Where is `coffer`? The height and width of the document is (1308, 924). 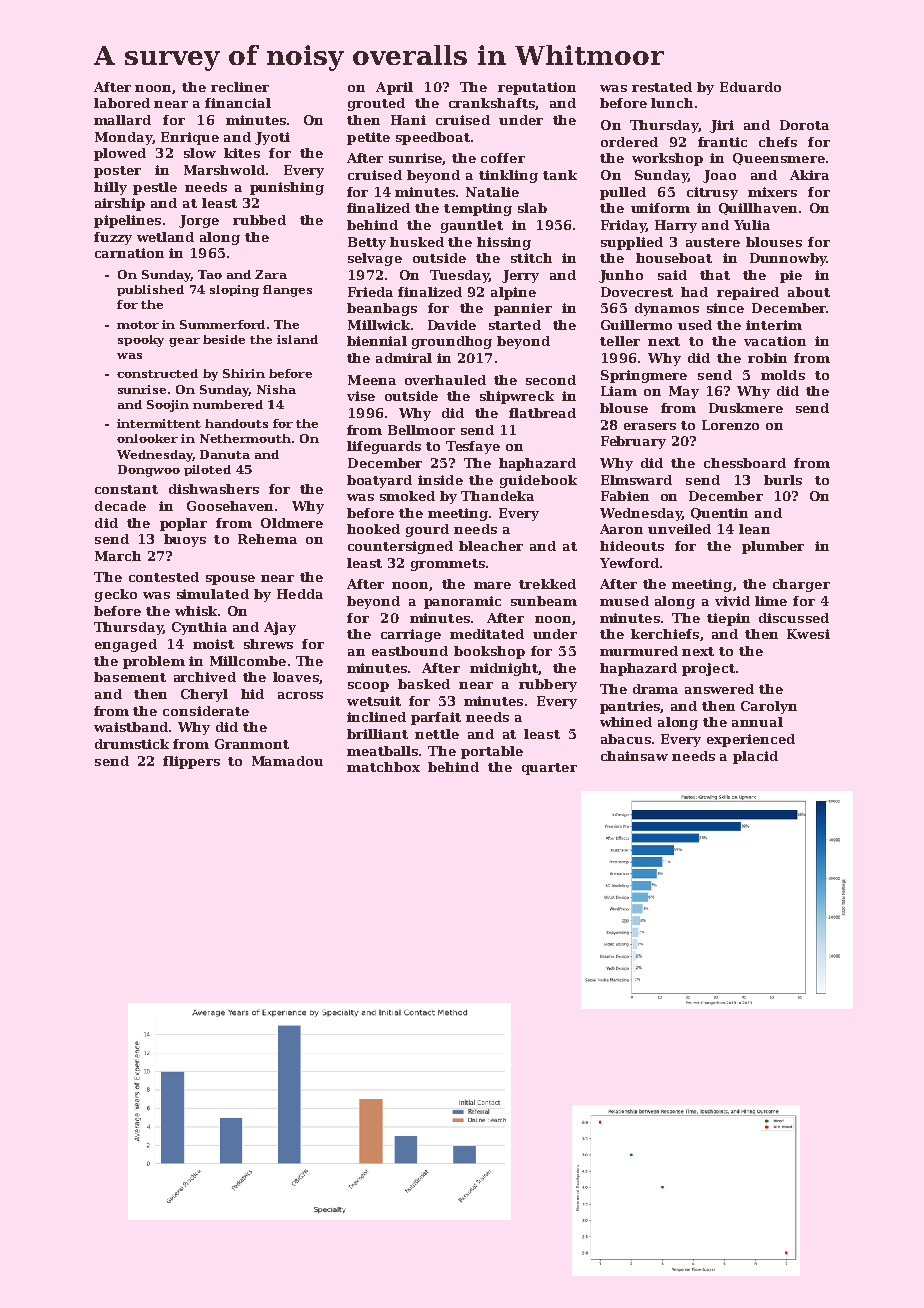 coffer is located at coordinates (503, 158).
